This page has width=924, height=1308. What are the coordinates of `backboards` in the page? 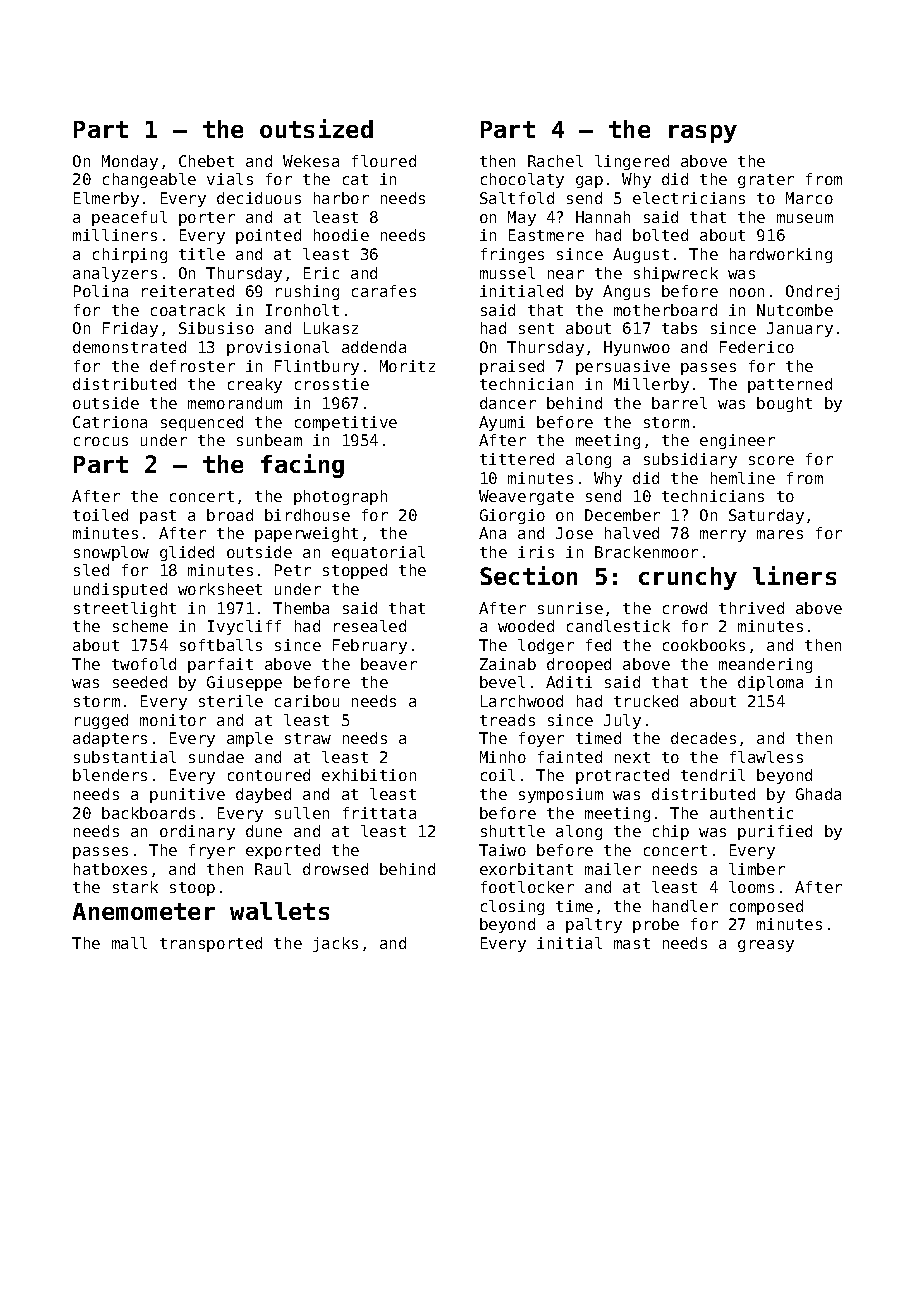 It's located at (148, 813).
